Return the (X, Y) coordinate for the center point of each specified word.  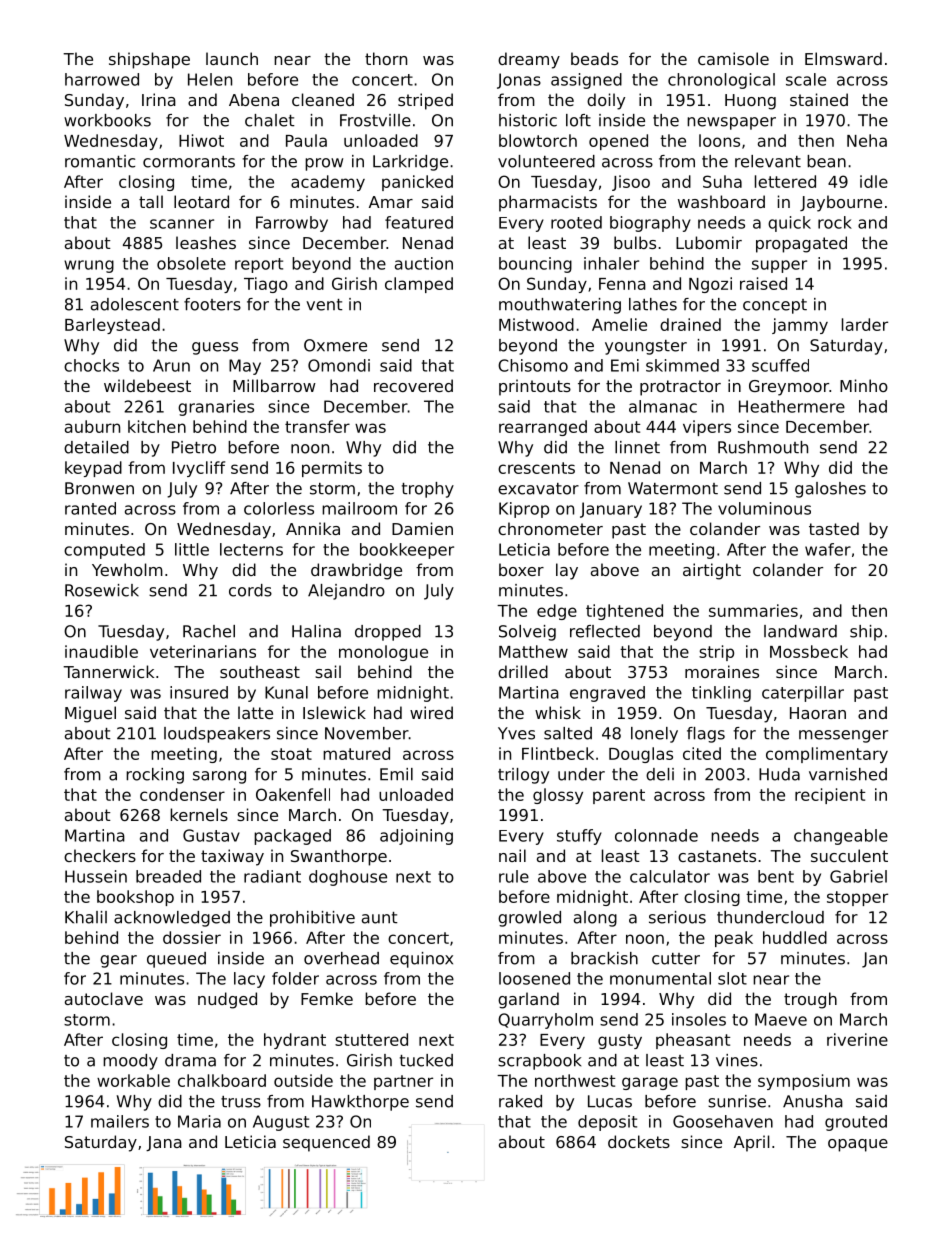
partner (403, 1082)
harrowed (102, 79)
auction (424, 263)
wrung (89, 266)
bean (826, 161)
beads (594, 58)
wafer (828, 549)
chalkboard (222, 1080)
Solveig (527, 633)
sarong (219, 777)
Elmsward (843, 58)
